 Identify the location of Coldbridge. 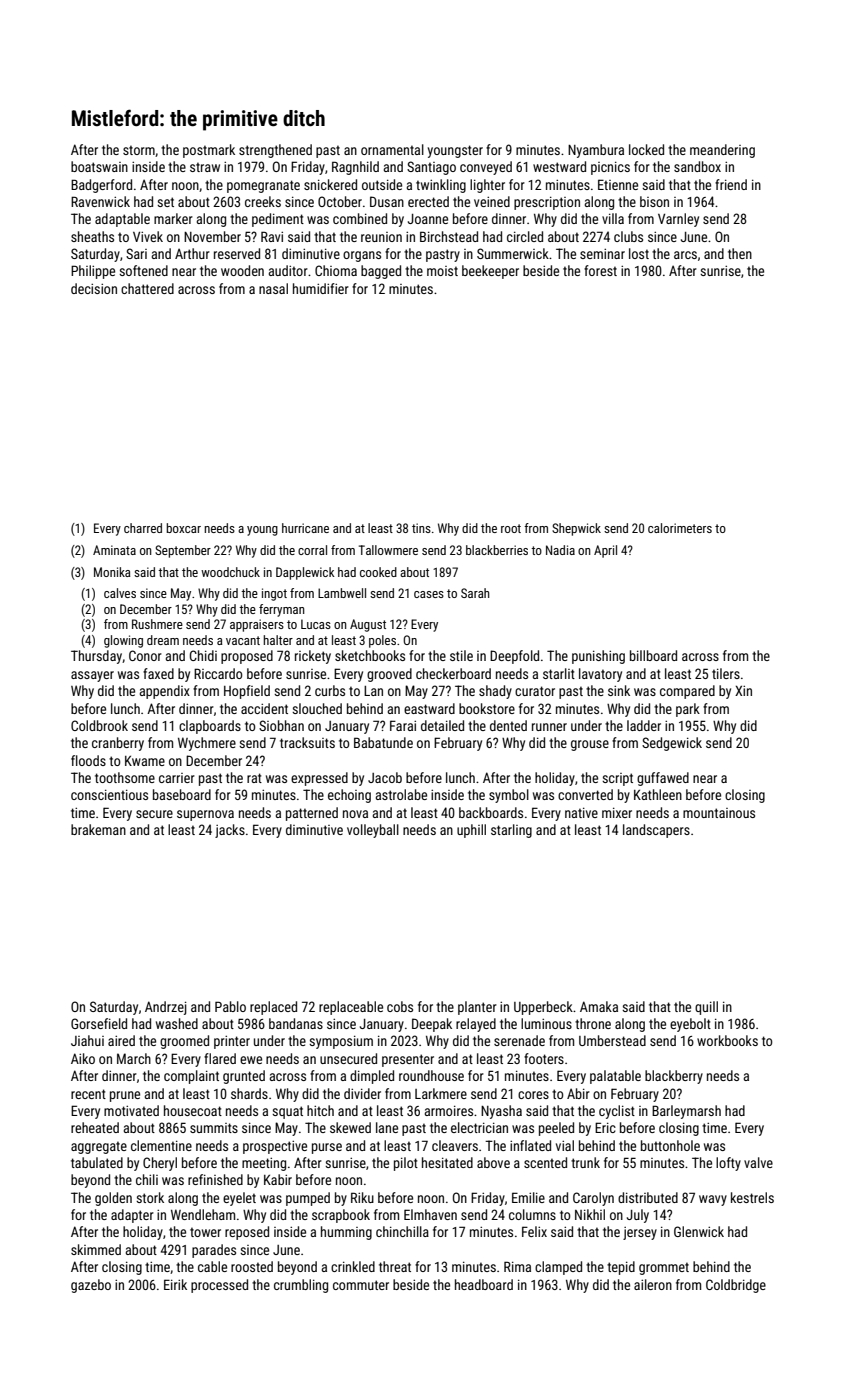
(736, 1286).
